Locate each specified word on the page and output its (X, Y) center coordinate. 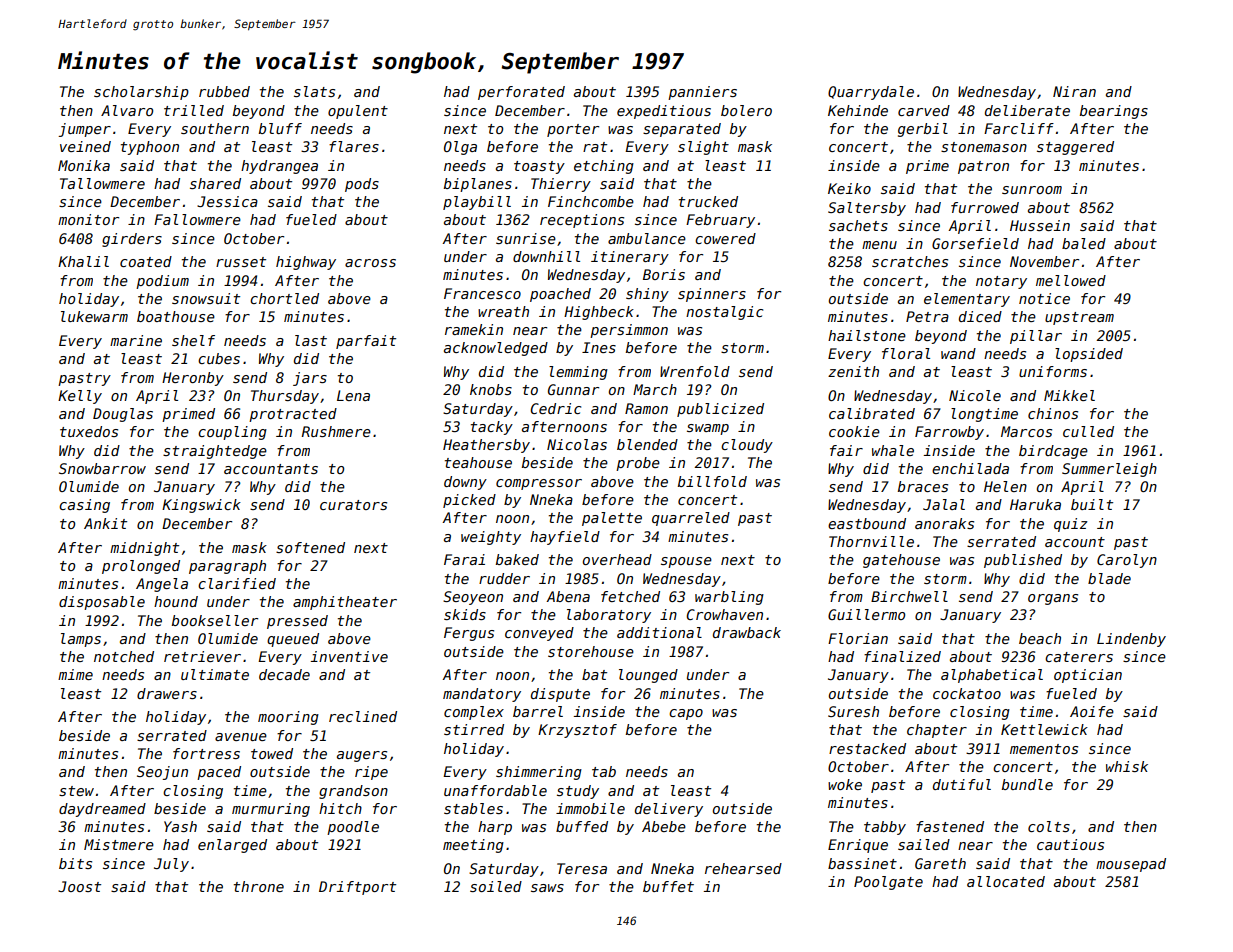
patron (983, 167)
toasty (539, 167)
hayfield (565, 538)
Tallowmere (102, 183)
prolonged (141, 567)
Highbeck (599, 313)
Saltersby (867, 209)
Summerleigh (1109, 470)
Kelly (80, 397)
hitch (340, 808)
